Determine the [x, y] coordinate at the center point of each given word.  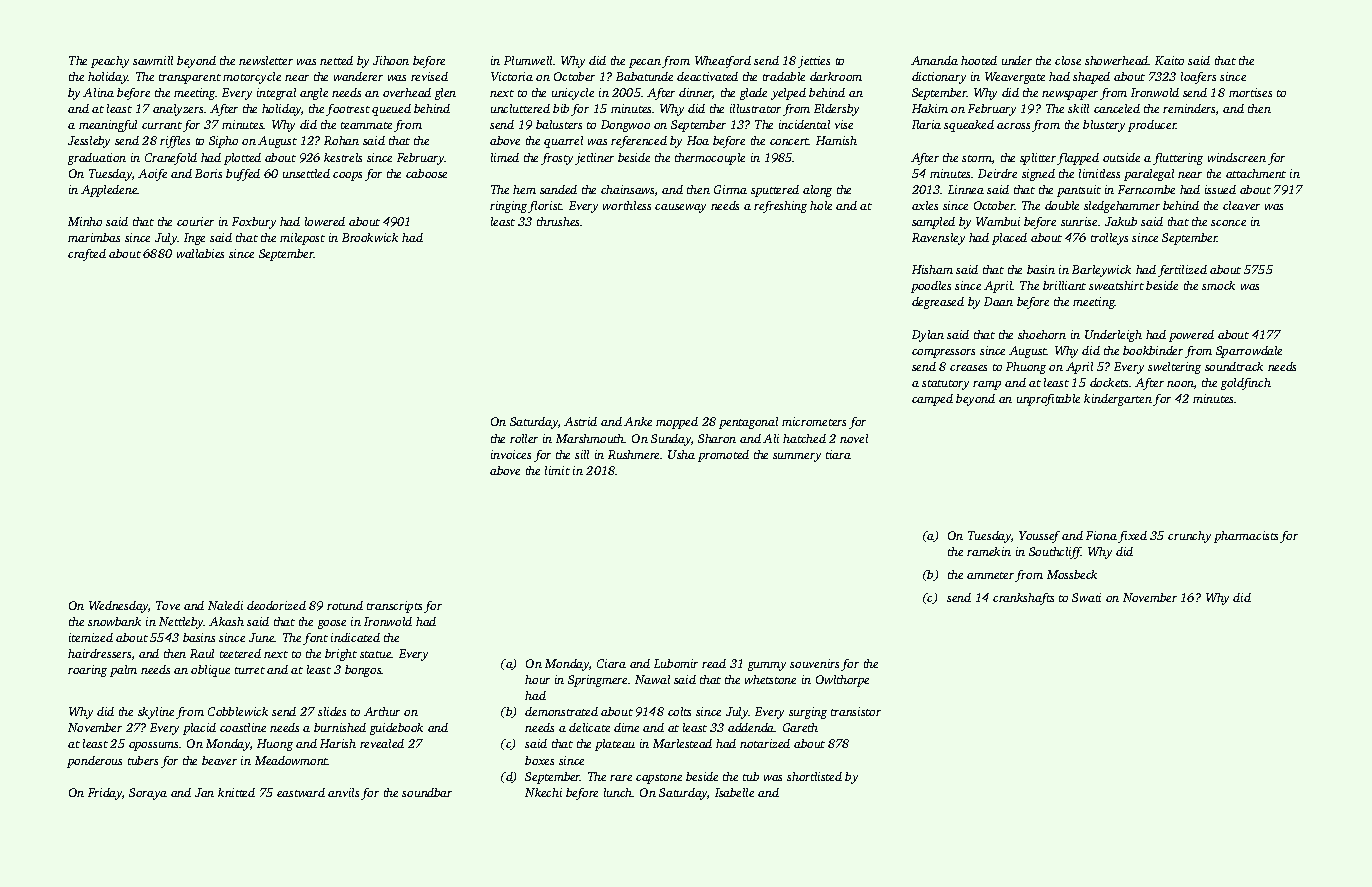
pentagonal [748, 423]
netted [336, 60]
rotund [345, 605]
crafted [87, 255]
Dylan [928, 336]
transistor [856, 711]
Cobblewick [238, 711]
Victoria [512, 76]
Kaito [1169, 60]
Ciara [611, 663]
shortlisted [814, 776]
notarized [765, 743]
